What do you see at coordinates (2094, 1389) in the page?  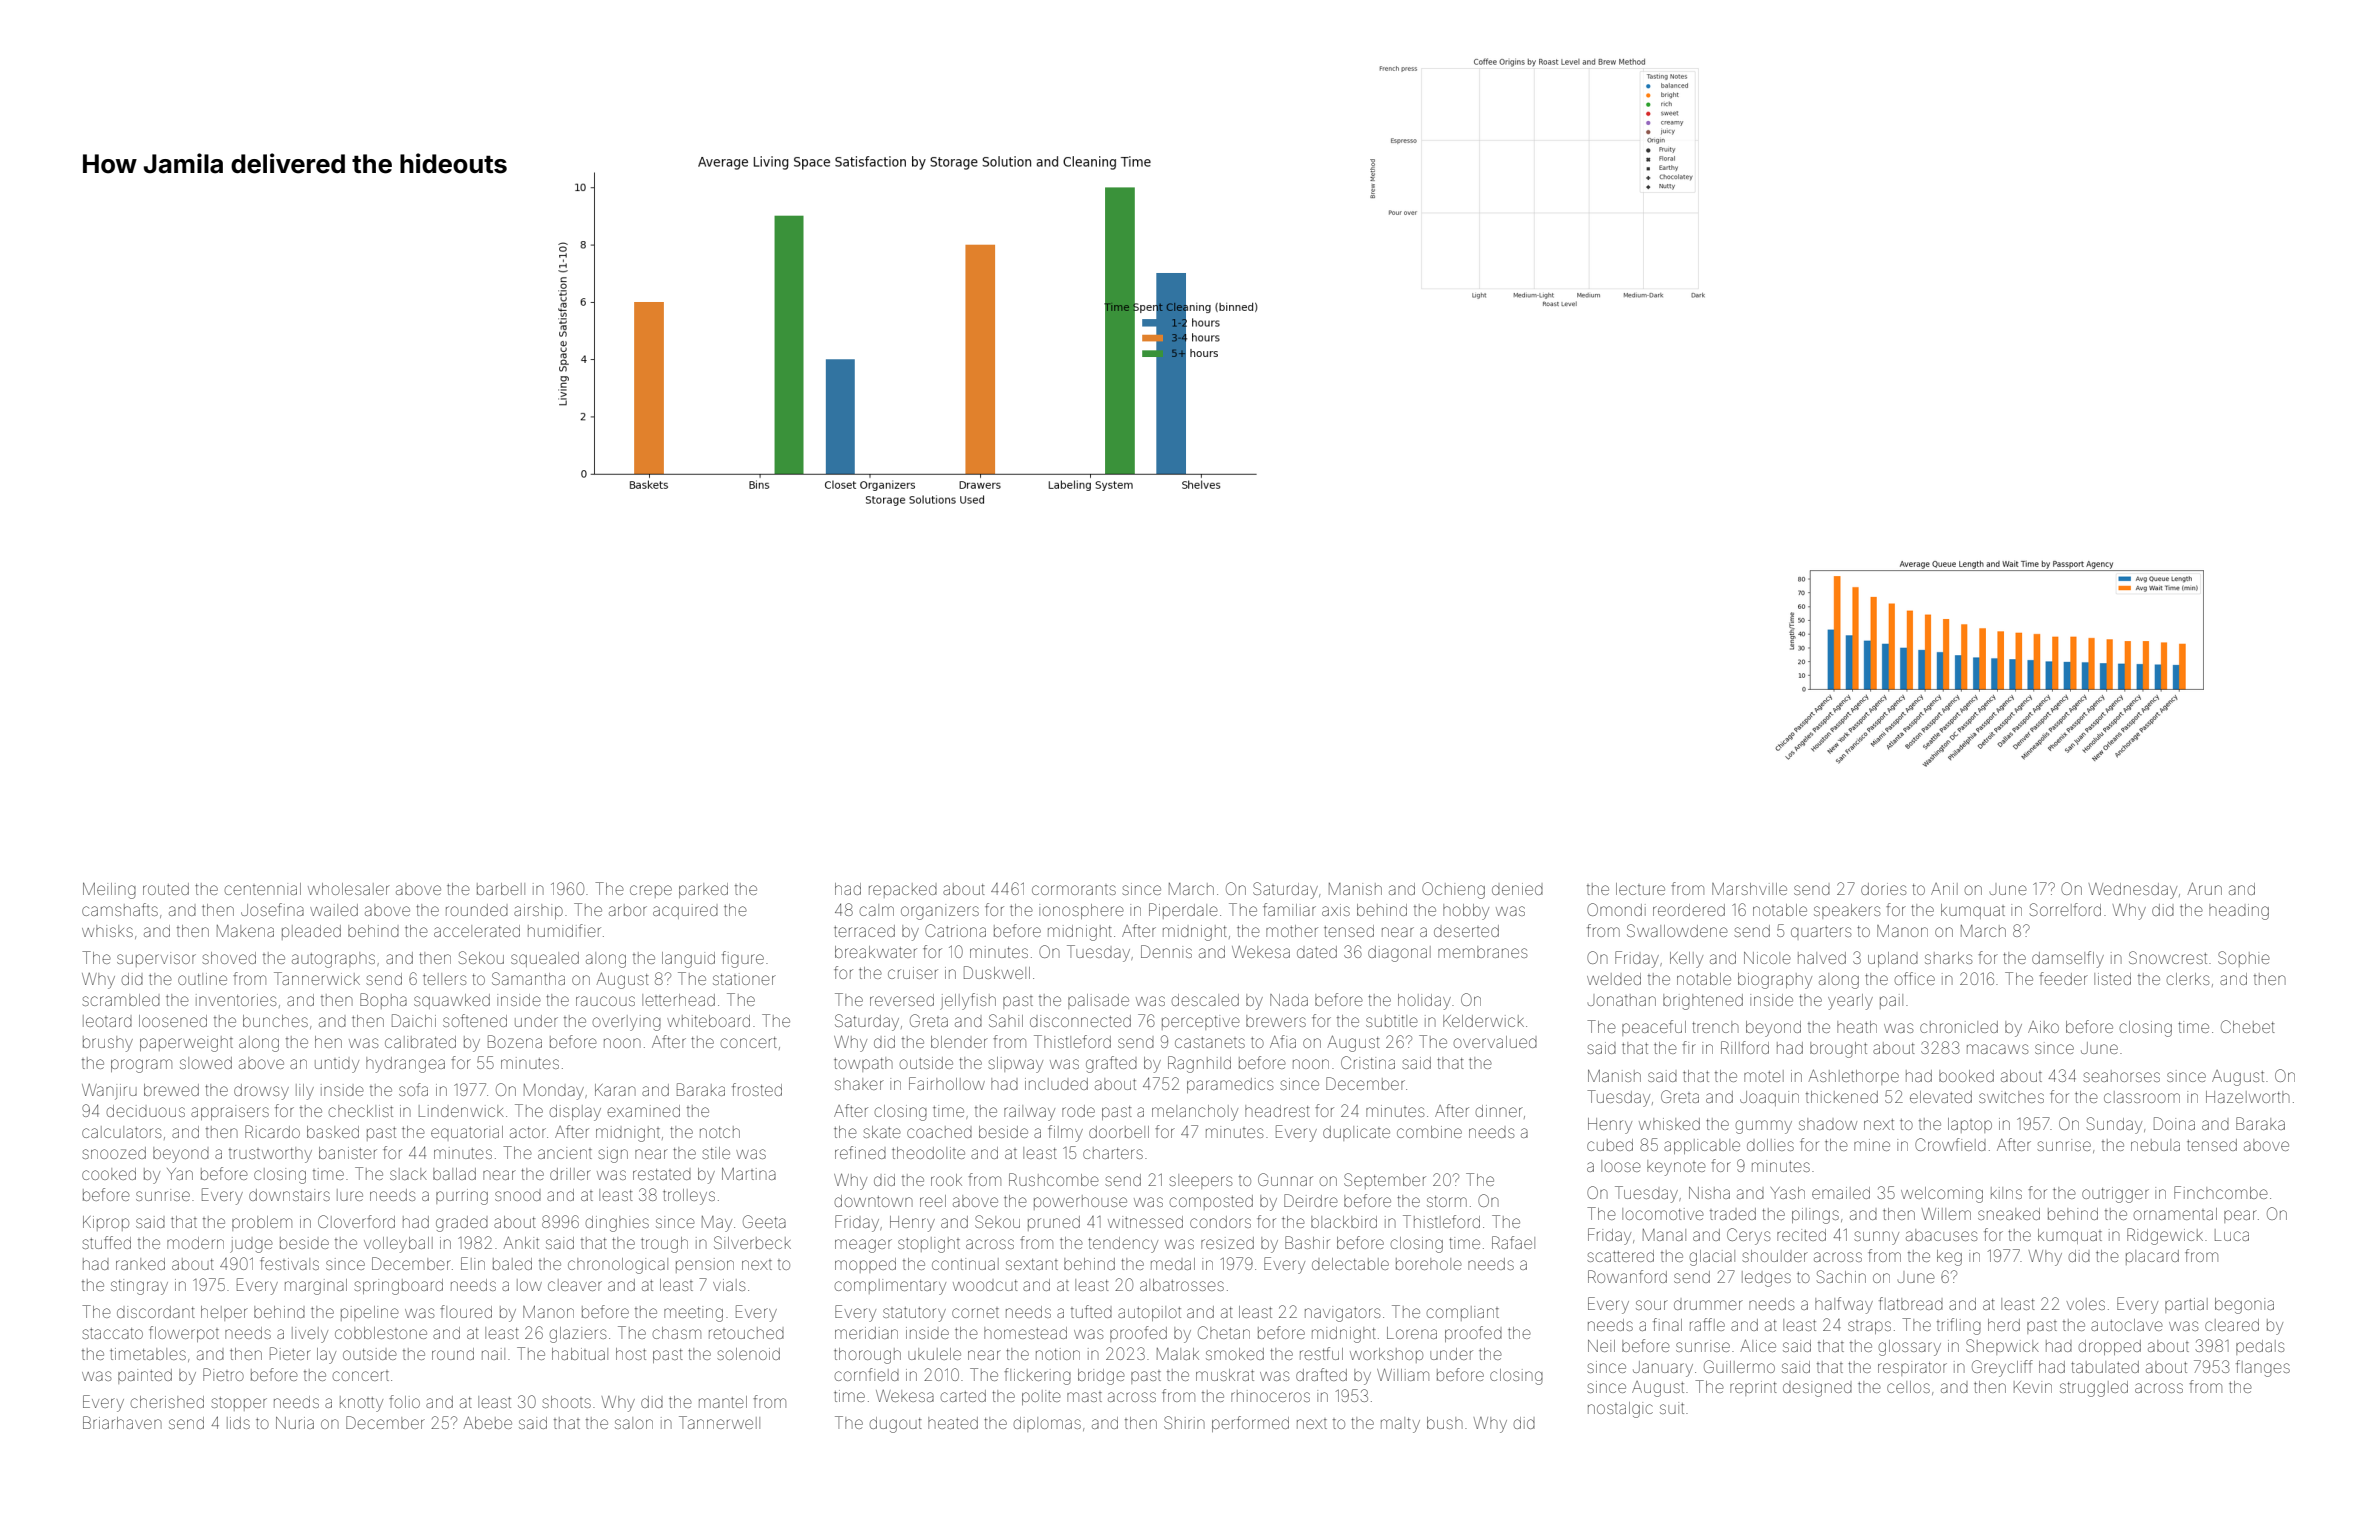 I see `struggled` at bounding box center [2094, 1389].
